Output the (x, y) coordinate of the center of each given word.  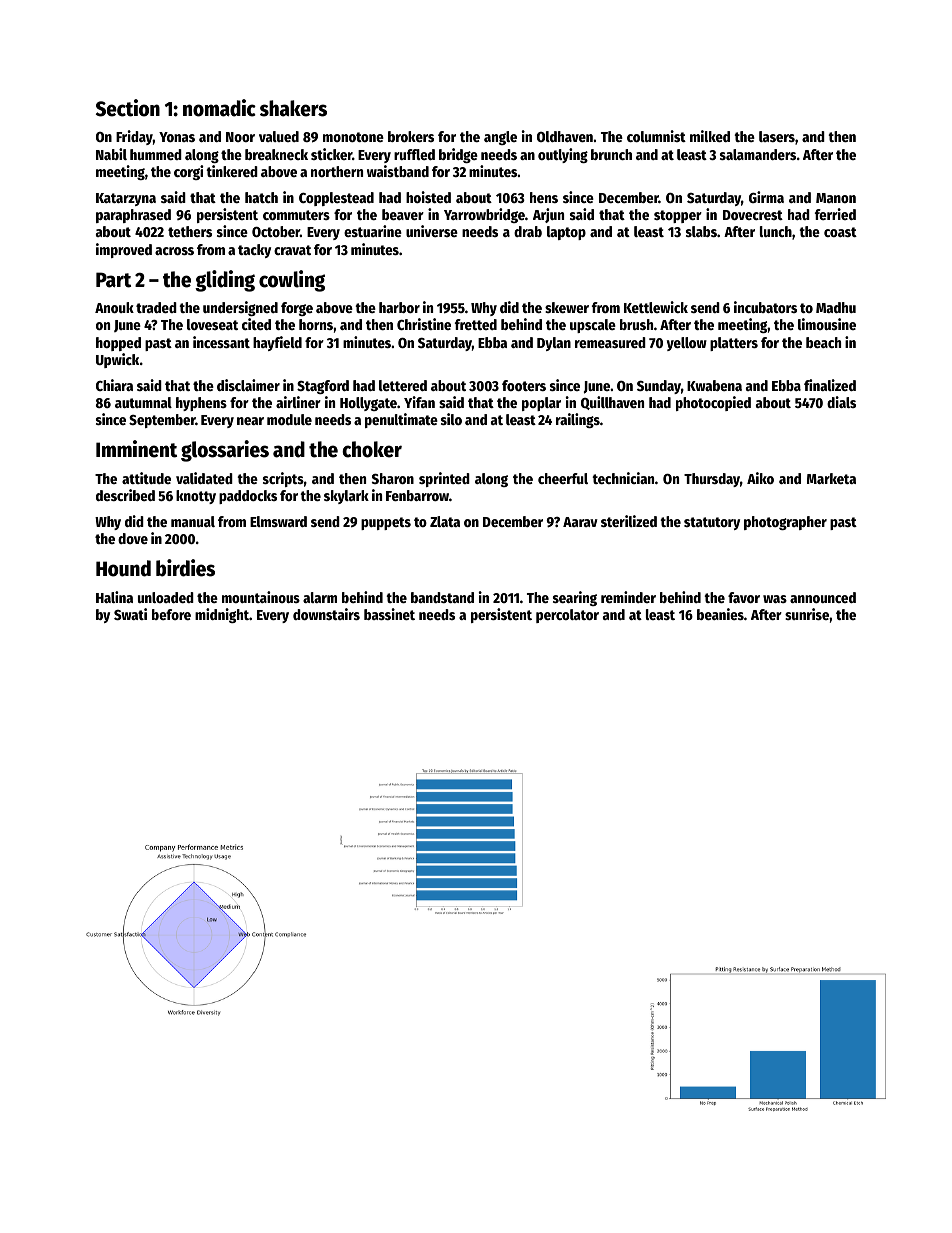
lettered (403, 385)
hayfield (277, 343)
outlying (563, 155)
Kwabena (714, 385)
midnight (222, 615)
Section (128, 108)
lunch (776, 231)
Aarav (580, 522)
